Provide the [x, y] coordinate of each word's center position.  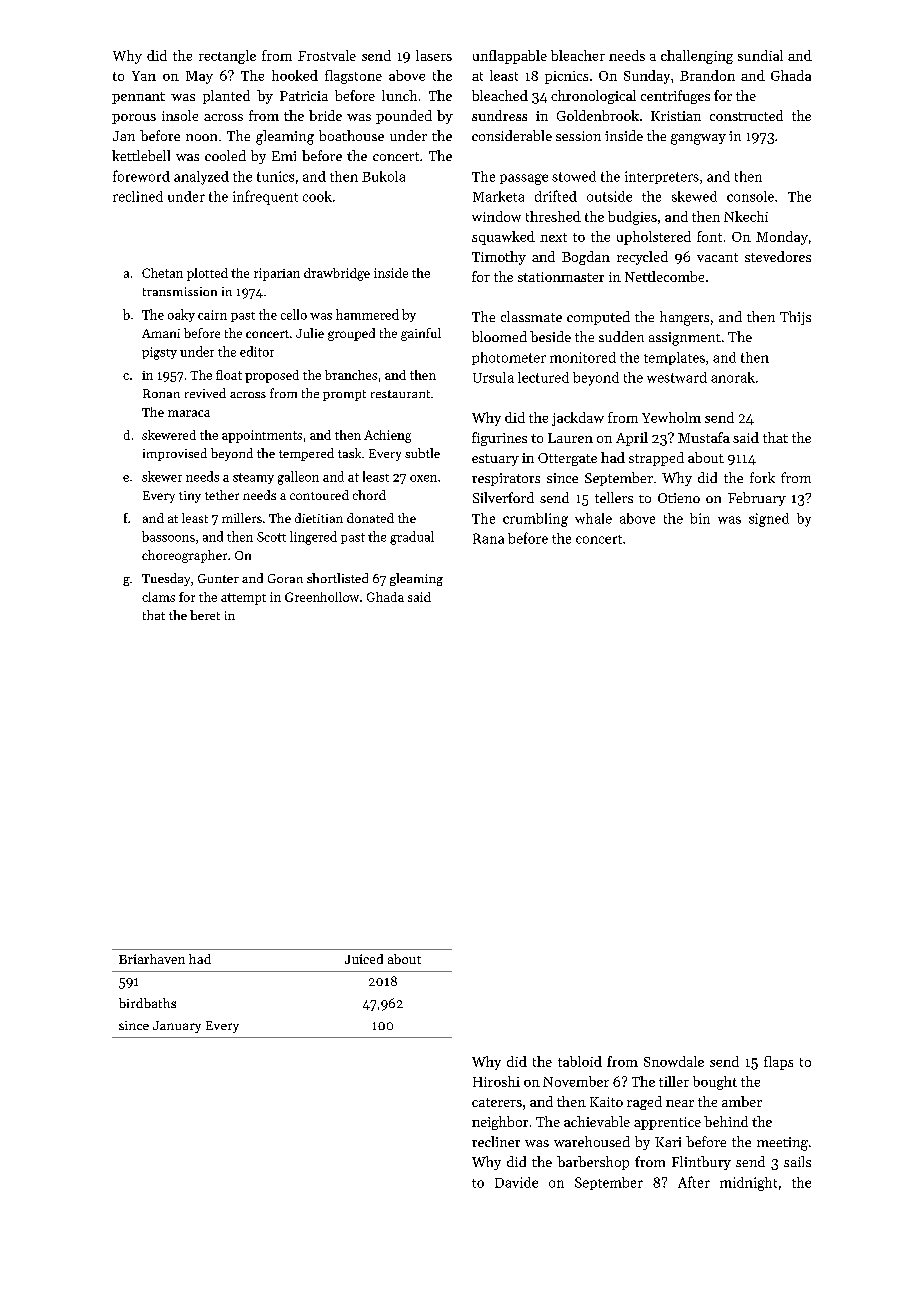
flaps [778, 1063]
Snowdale [674, 1061]
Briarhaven [152, 959]
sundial [760, 55]
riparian [277, 274]
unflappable [510, 57]
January [177, 1027]
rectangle [227, 57]
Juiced [364, 959]
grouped [351, 334]
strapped [656, 459]
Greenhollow [322, 597]
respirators [506, 479]
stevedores [778, 256]
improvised [175, 454]
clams [158, 597]
